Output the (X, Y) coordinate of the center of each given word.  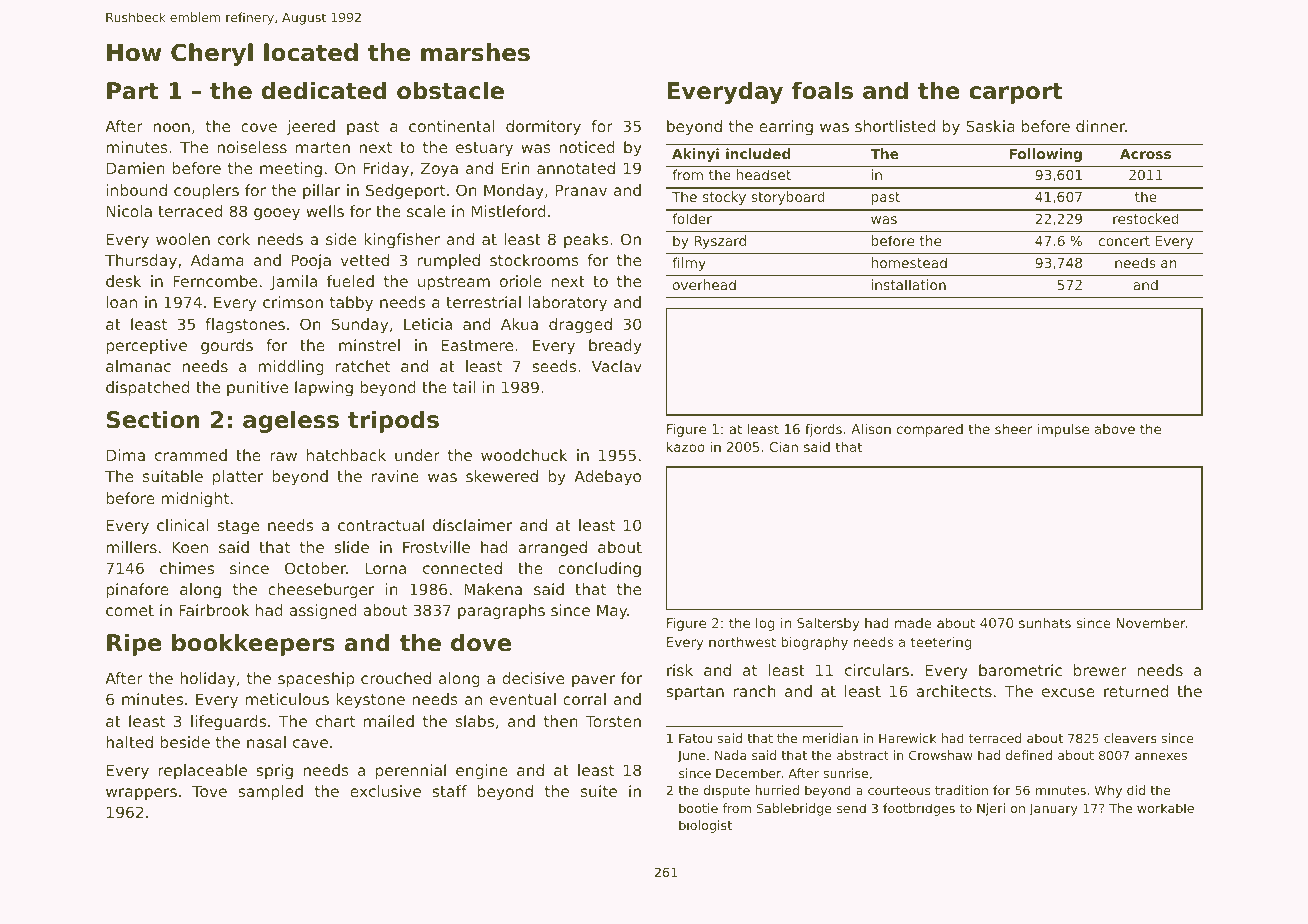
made (913, 623)
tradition (961, 790)
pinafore (137, 590)
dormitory (543, 127)
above (1115, 429)
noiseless (252, 147)
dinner (1100, 126)
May (612, 611)
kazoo (686, 446)
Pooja (311, 261)
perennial (411, 771)
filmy (689, 264)
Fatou (695, 738)
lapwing (324, 388)
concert (1124, 241)
